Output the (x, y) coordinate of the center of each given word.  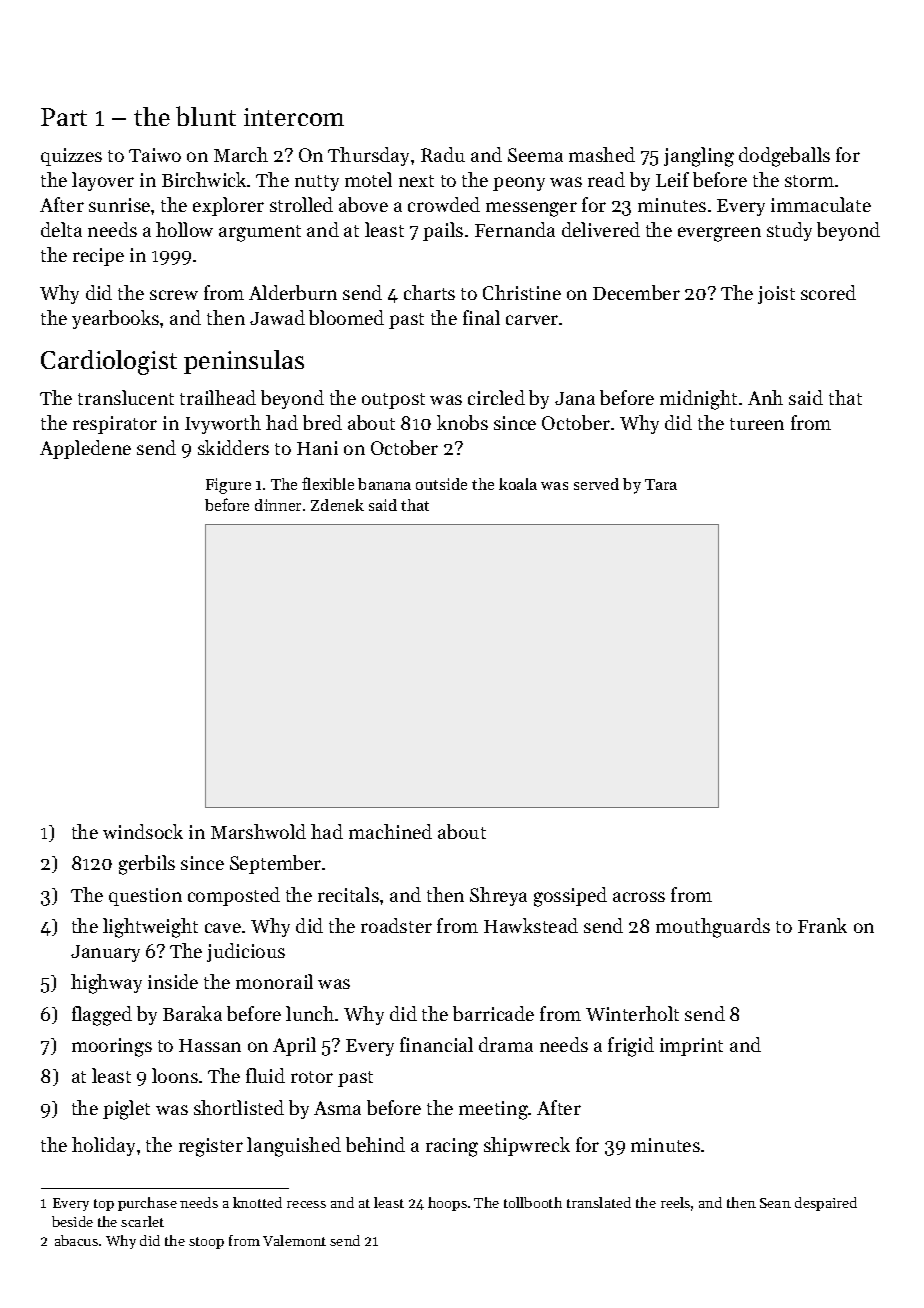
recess (306, 1204)
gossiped (570, 897)
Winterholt (632, 1013)
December (636, 292)
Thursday (368, 156)
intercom (294, 117)
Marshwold (258, 831)
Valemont (294, 1240)
